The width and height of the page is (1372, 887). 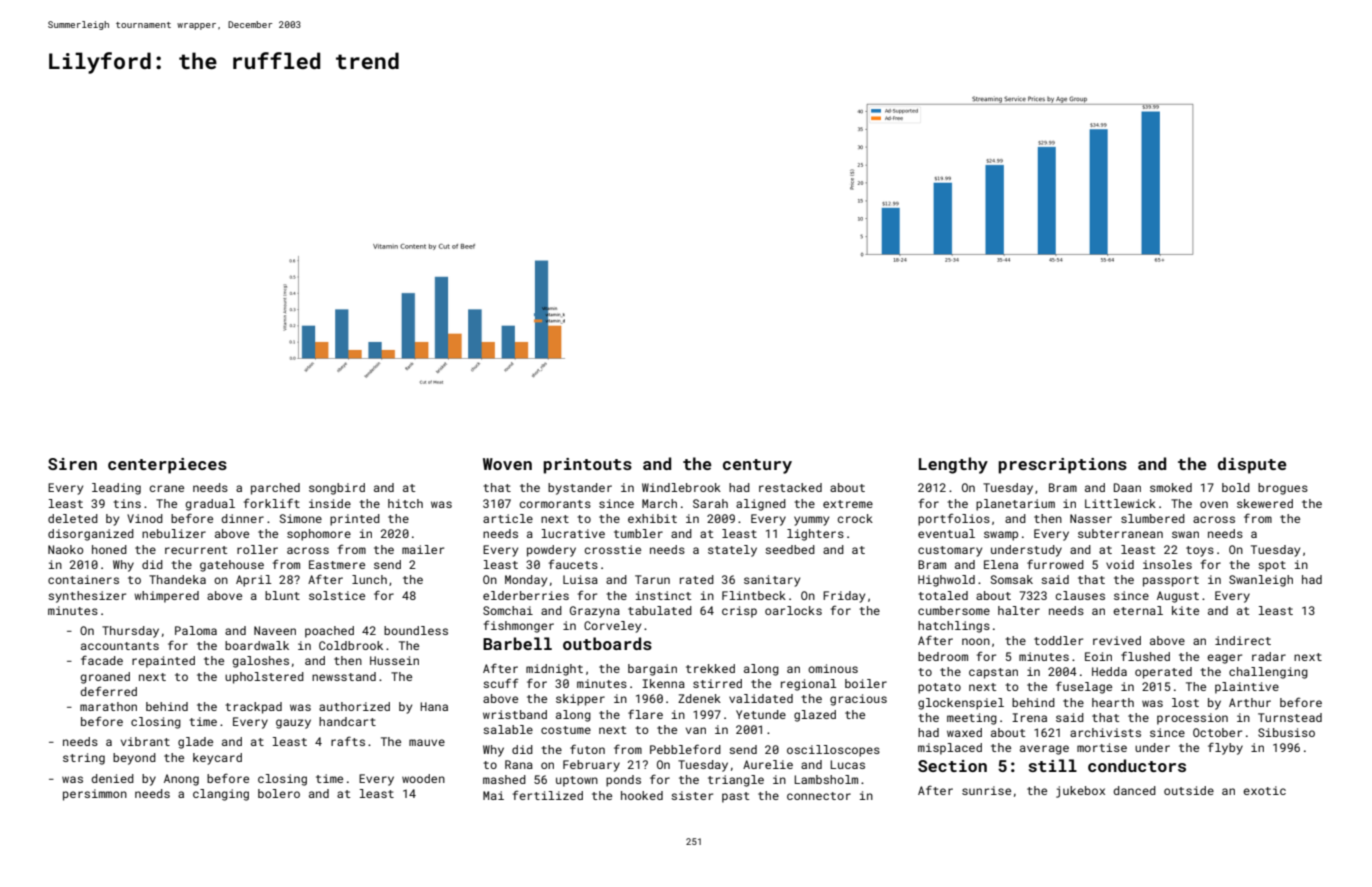 What do you see at coordinates (279, 793) in the page?
I see `bolero` at bounding box center [279, 793].
